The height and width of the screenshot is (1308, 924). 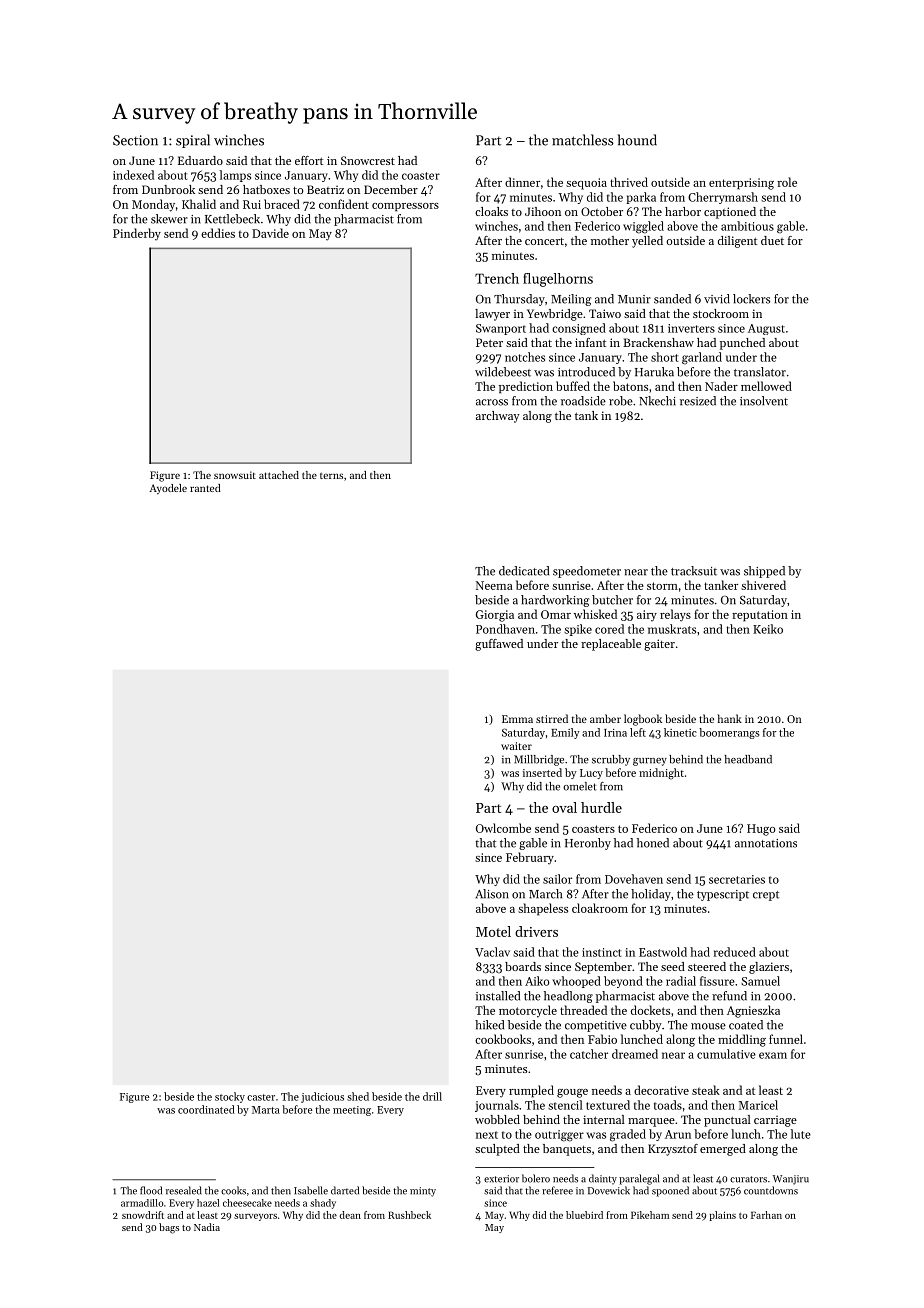 I want to click on Pinderby, so click(x=137, y=234).
